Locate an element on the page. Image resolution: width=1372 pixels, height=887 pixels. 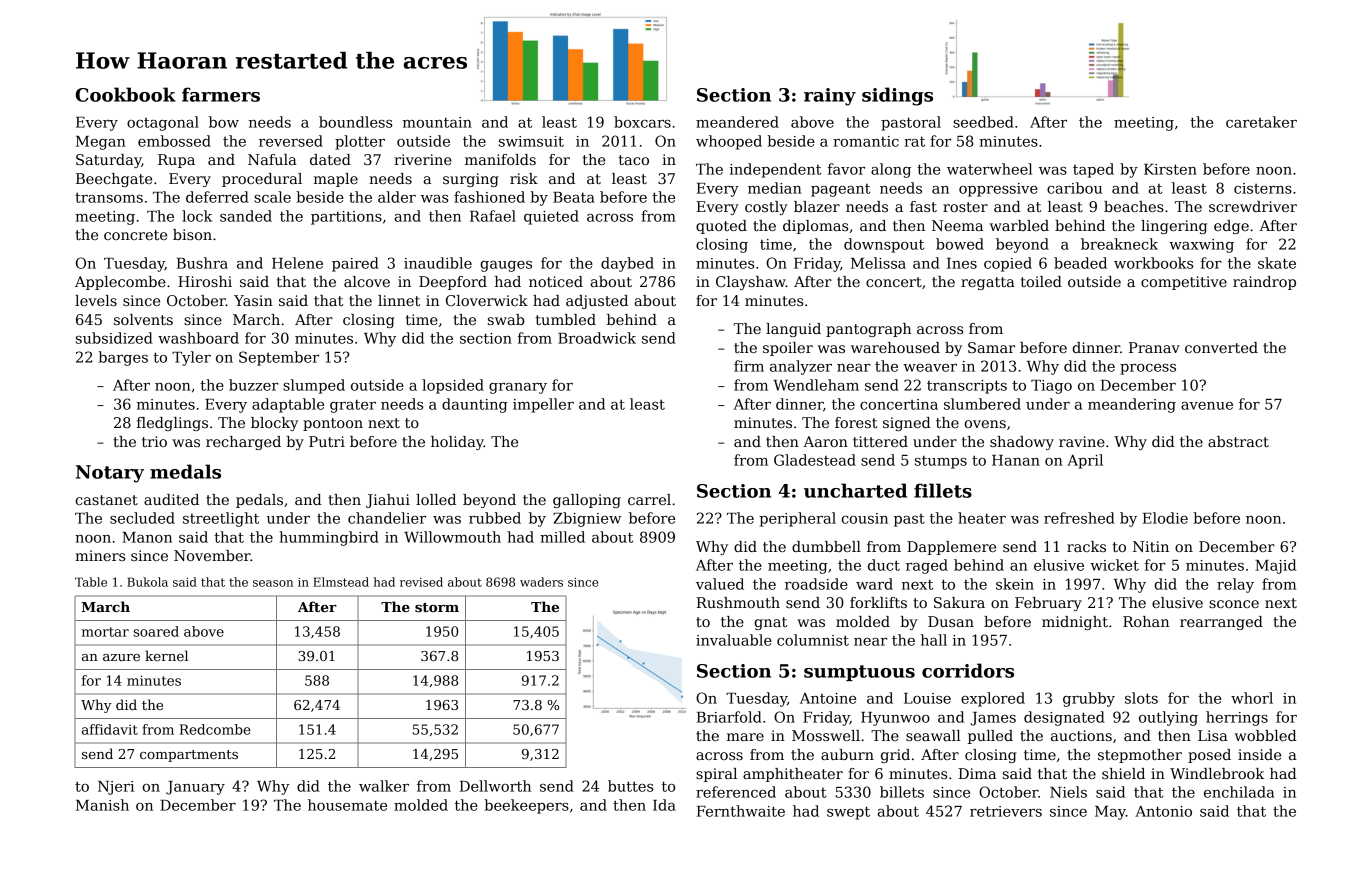
ravine is located at coordinates (1082, 441).
